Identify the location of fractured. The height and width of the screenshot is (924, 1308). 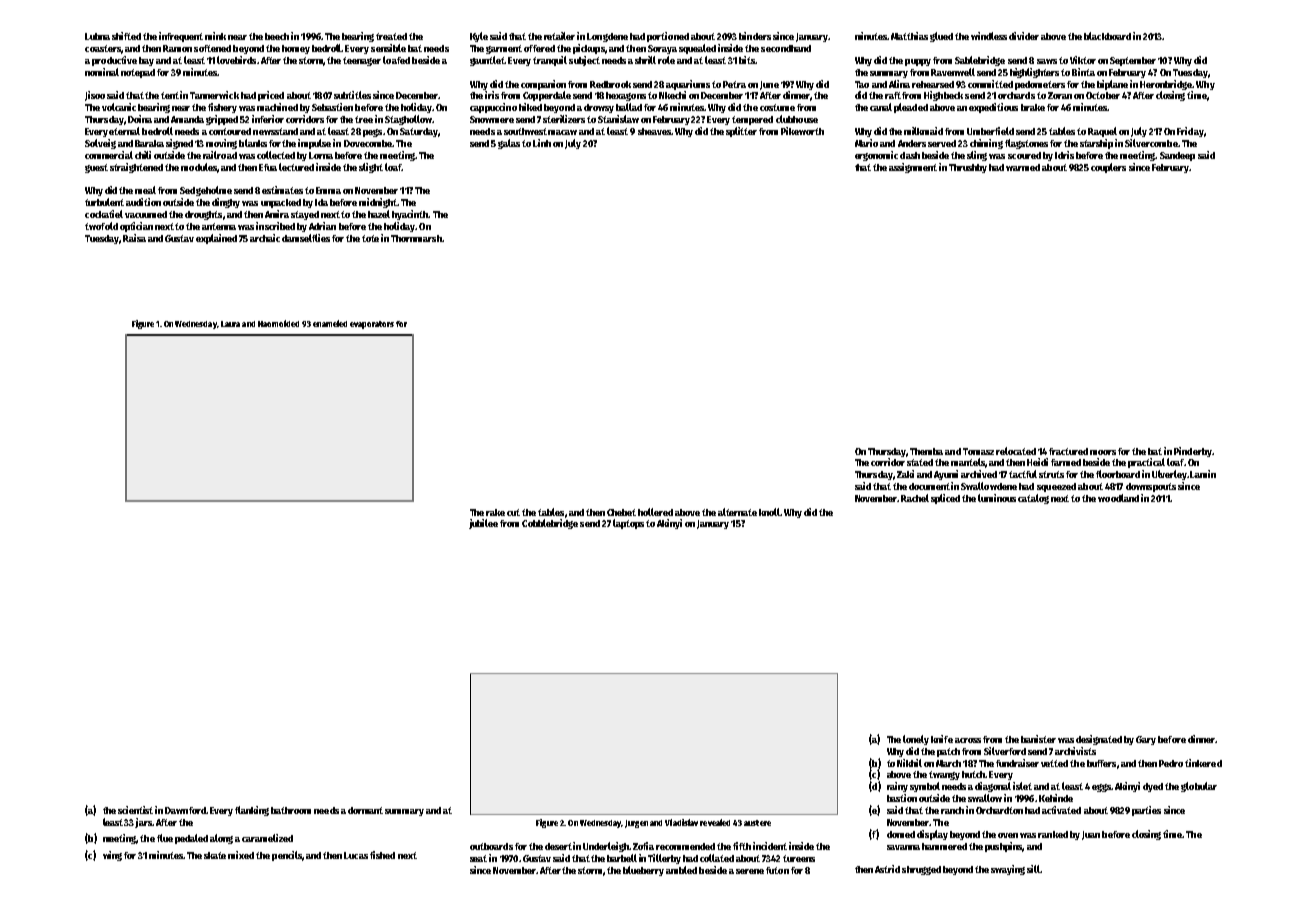
(1068, 451).
